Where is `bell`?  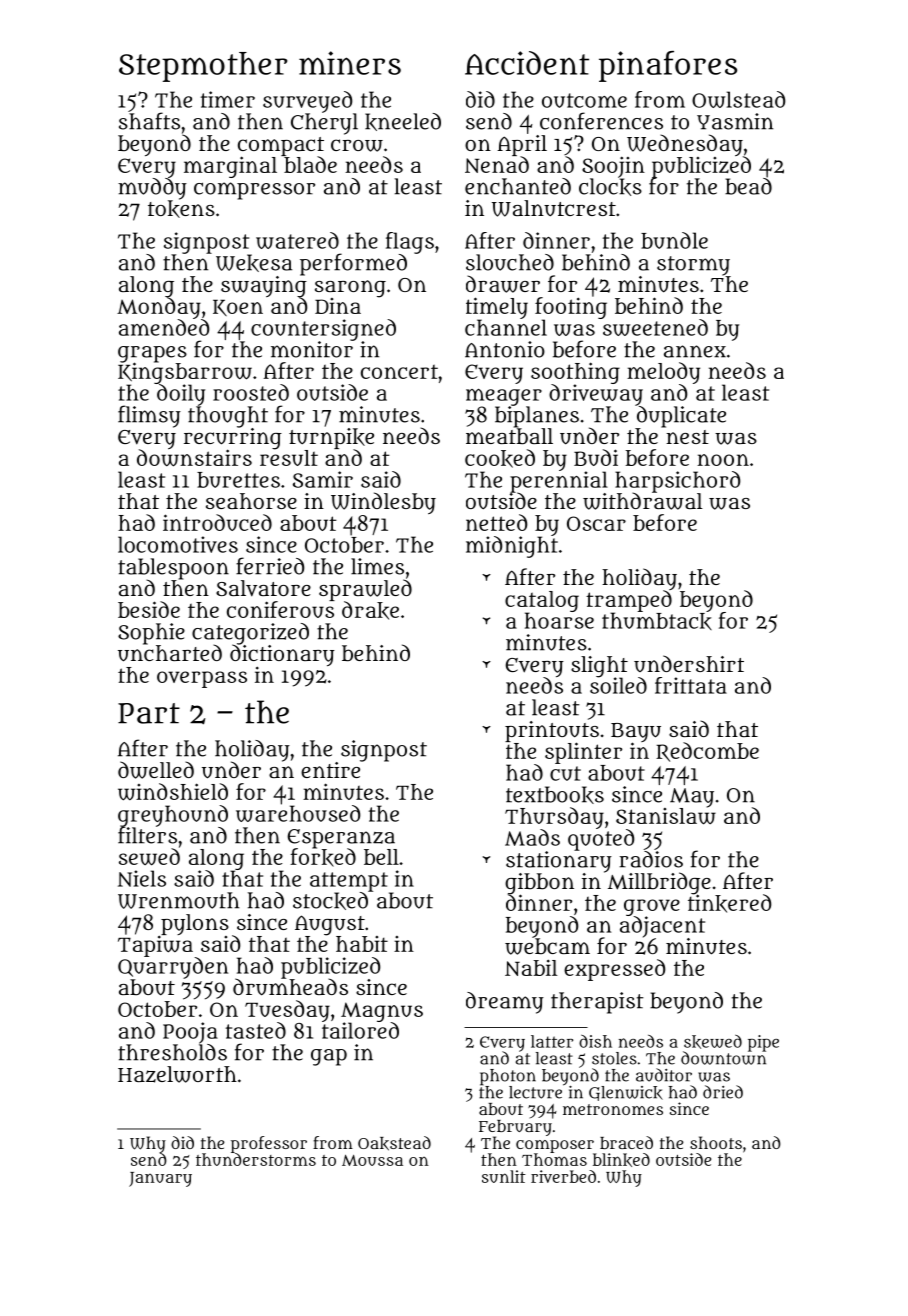 bell is located at coordinates (381, 857).
